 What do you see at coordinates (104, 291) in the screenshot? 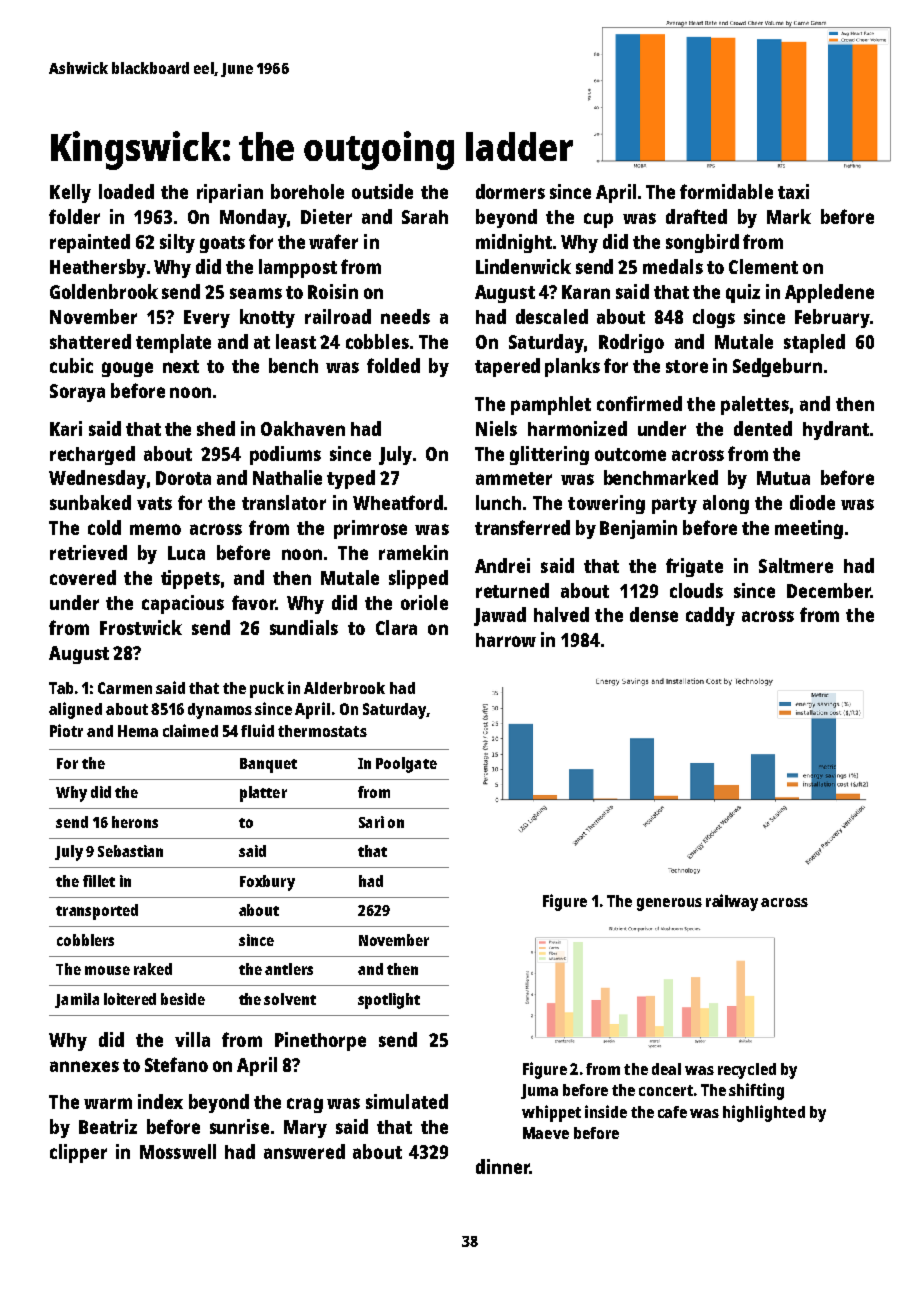
I see `Goldenbrook` at bounding box center [104, 291].
